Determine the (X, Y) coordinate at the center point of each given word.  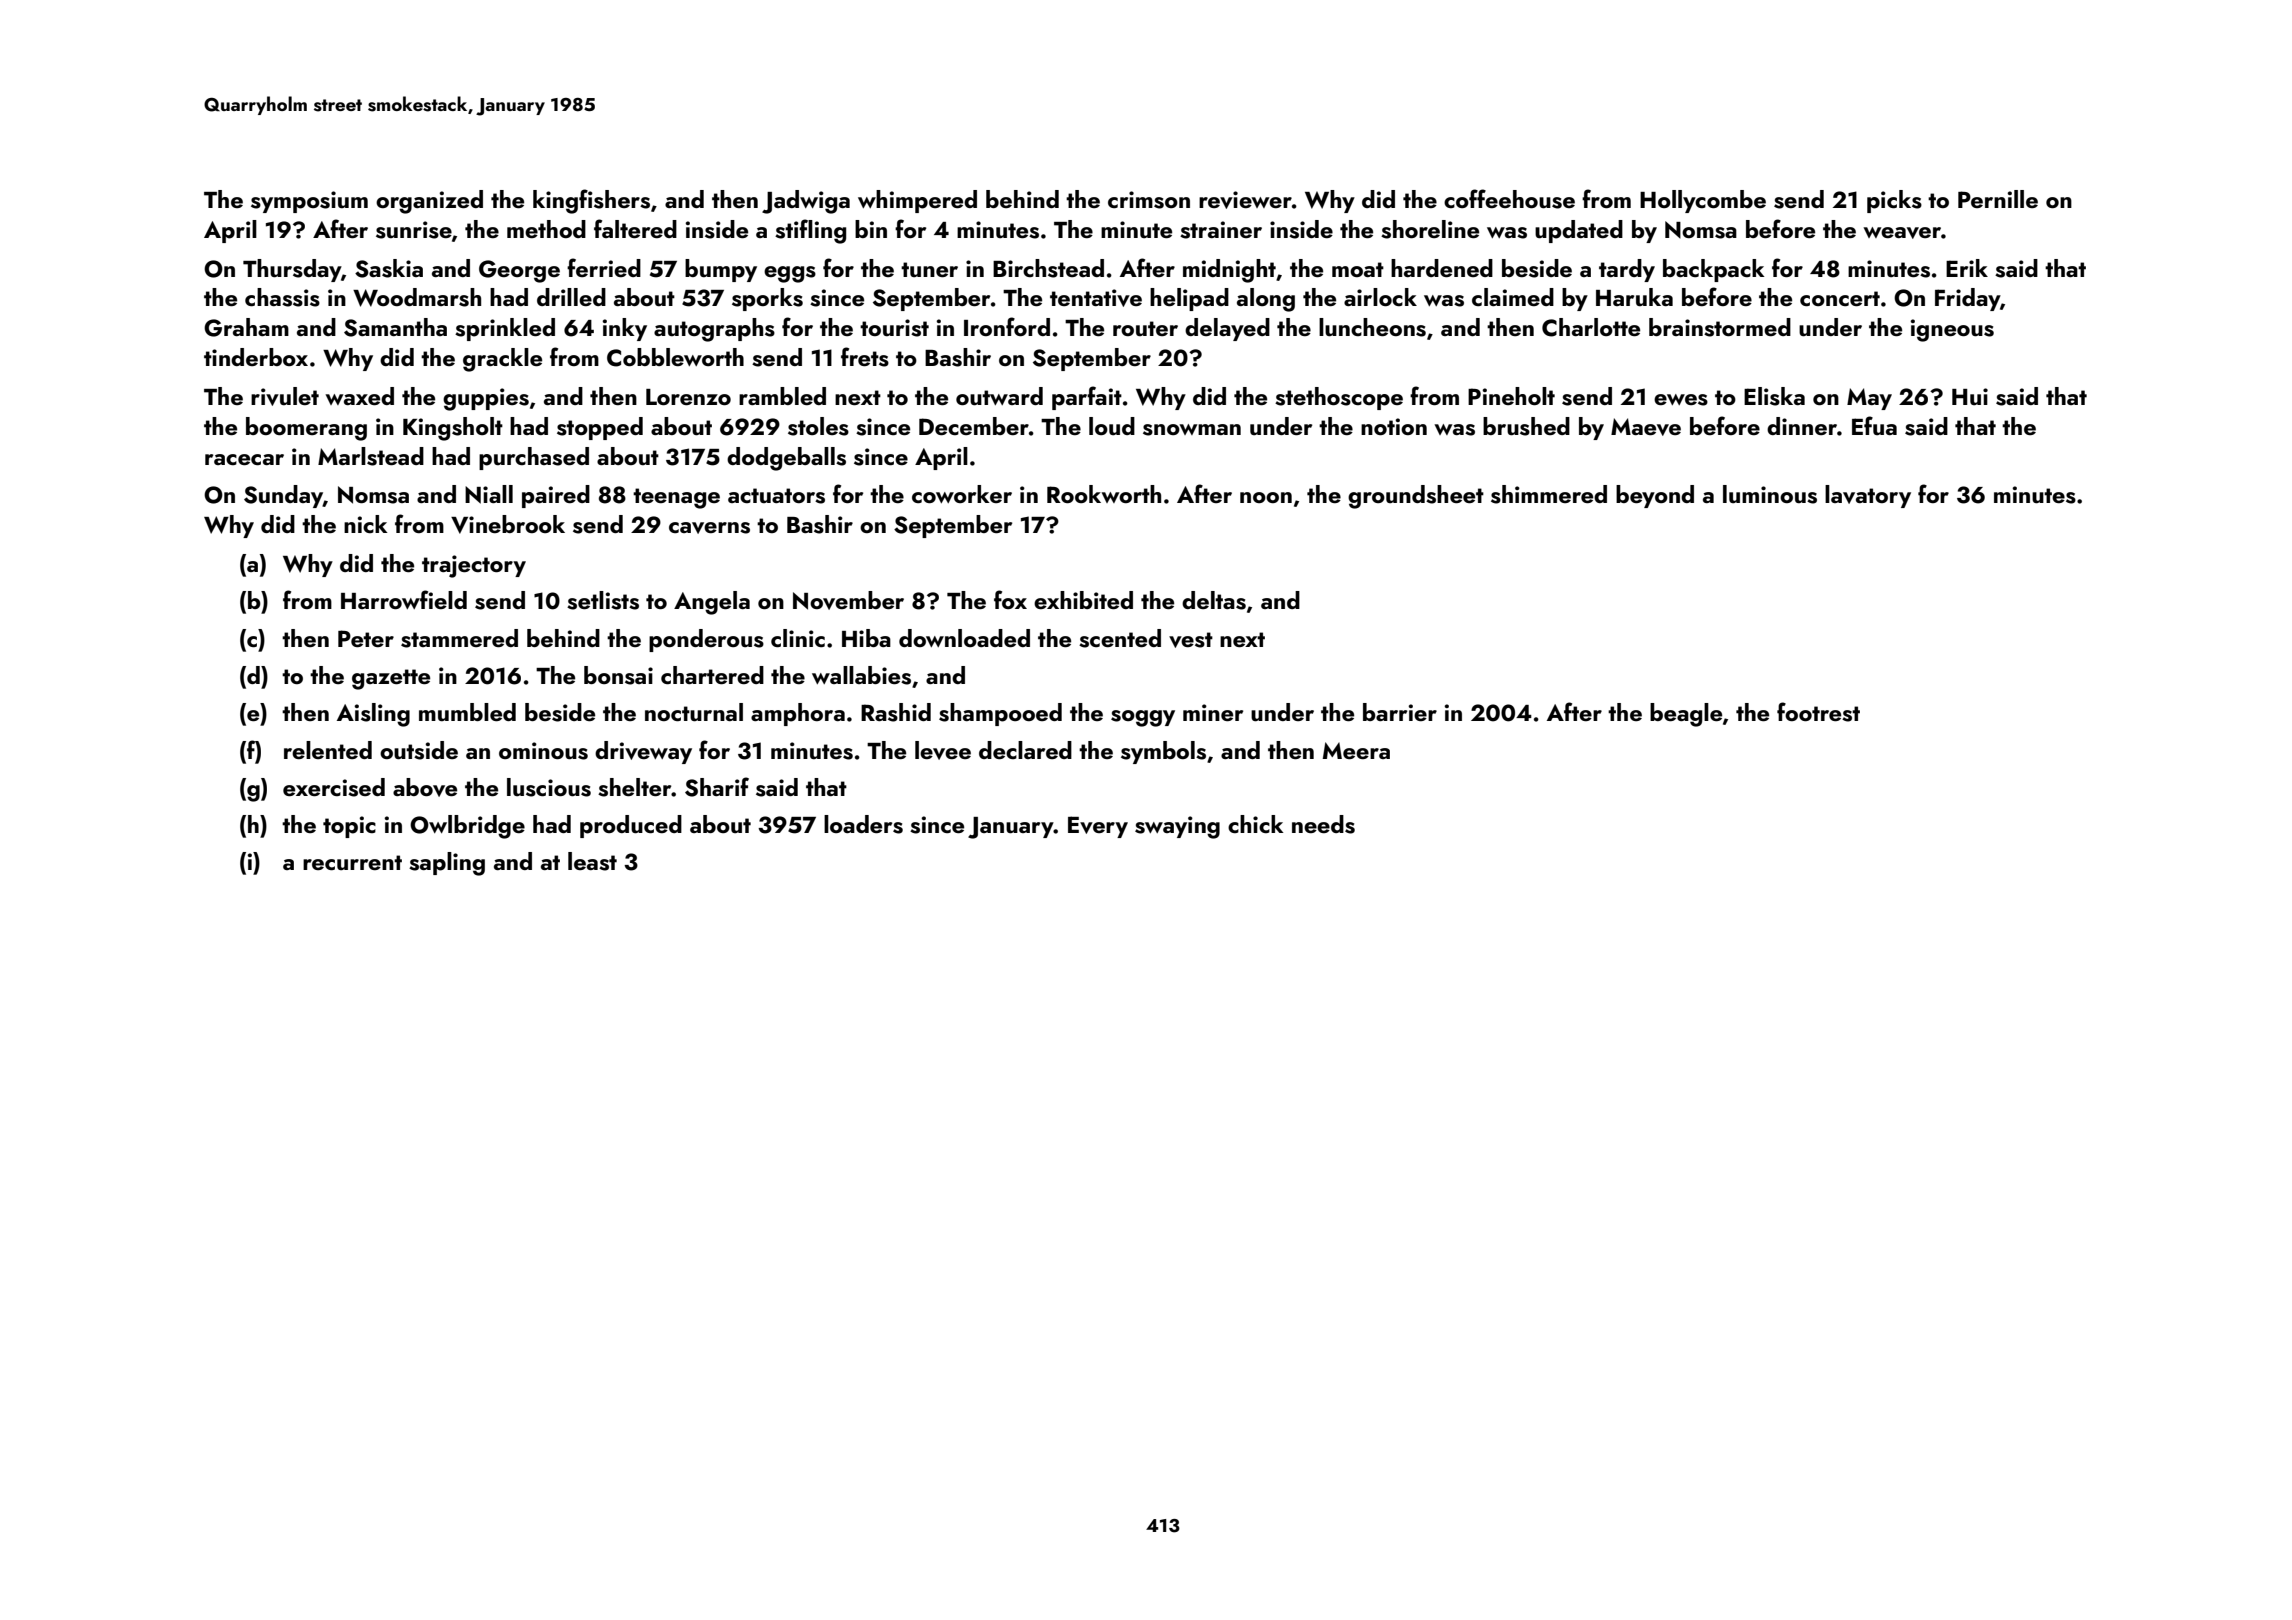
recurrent (352, 862)
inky (625, 329)
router (1145, 328)
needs (1323, 824)
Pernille (1998, 199)
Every (1098, 827)
